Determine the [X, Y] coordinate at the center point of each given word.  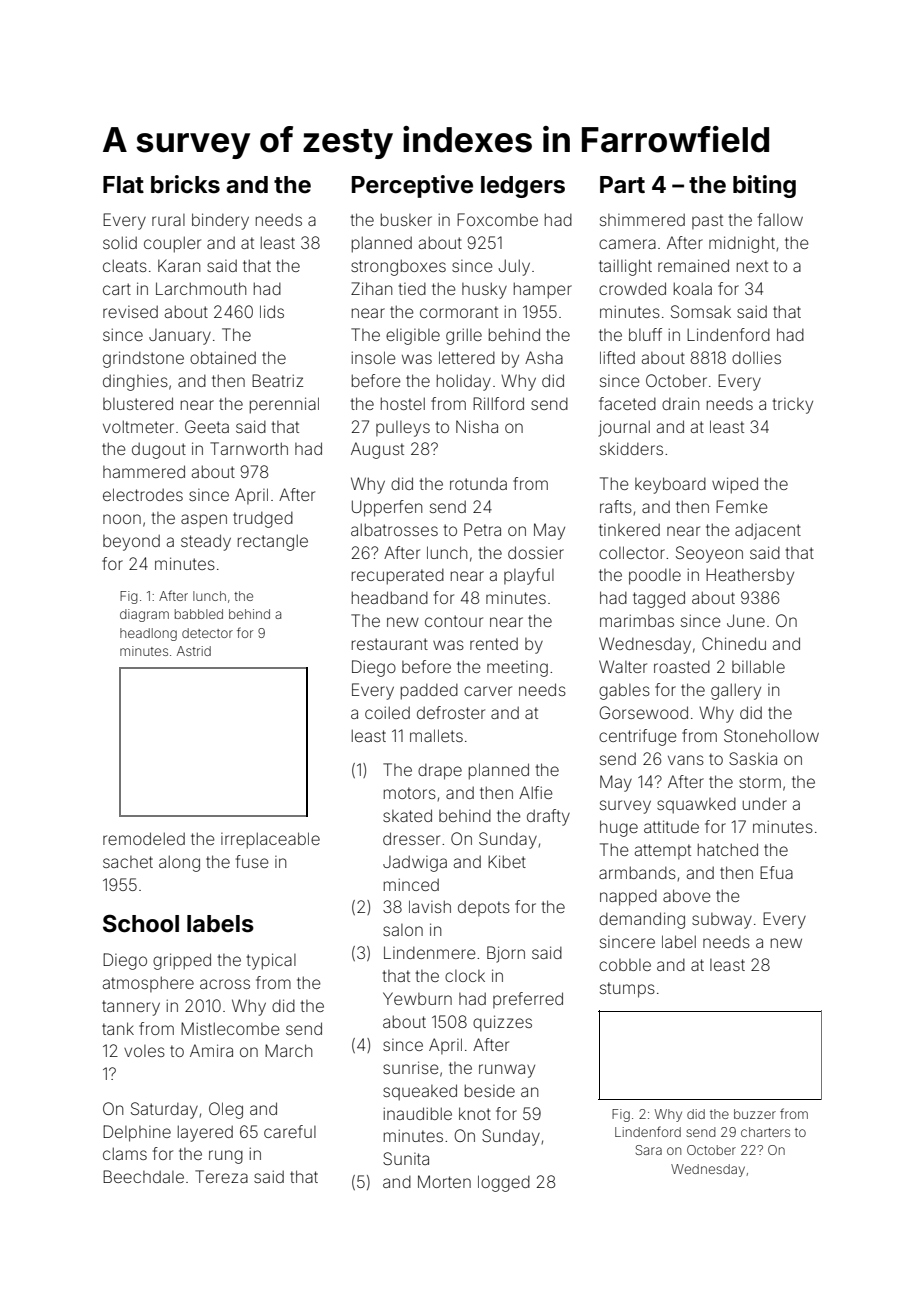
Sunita [406, 1158]
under [765, 803]
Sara [649, 1150]
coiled [387, 712]
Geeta [207, 426]
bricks [185, 184]
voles [144, 1051]
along [179, 863]
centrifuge [638, 737]
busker [406, 219]
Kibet [507, 861]
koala [693, 288]
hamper [543, 290]
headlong [148, 634]
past [707, 221]
